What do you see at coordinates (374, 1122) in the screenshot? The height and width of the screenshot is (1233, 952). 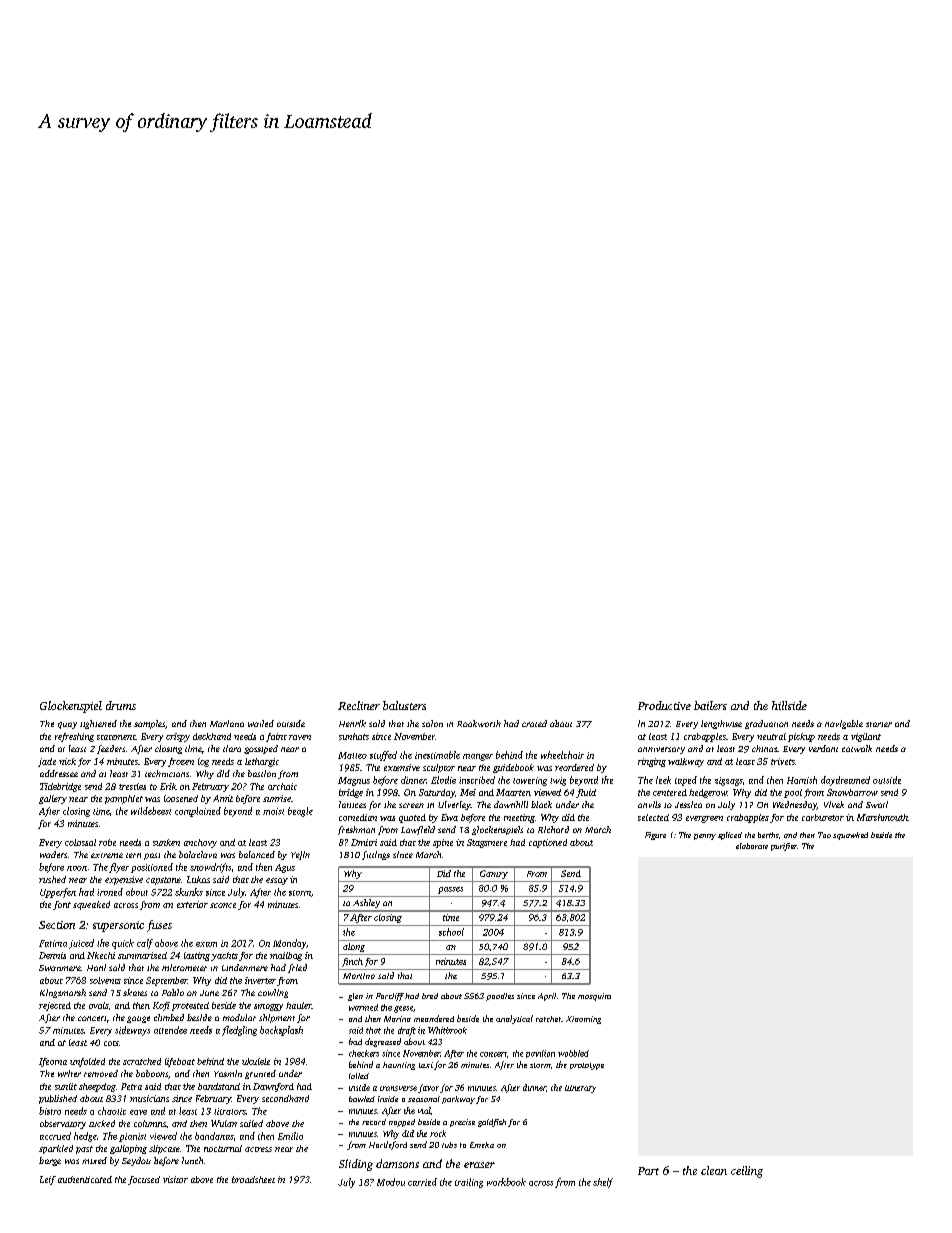 I see `record` at bounding box center [374, 1122].
